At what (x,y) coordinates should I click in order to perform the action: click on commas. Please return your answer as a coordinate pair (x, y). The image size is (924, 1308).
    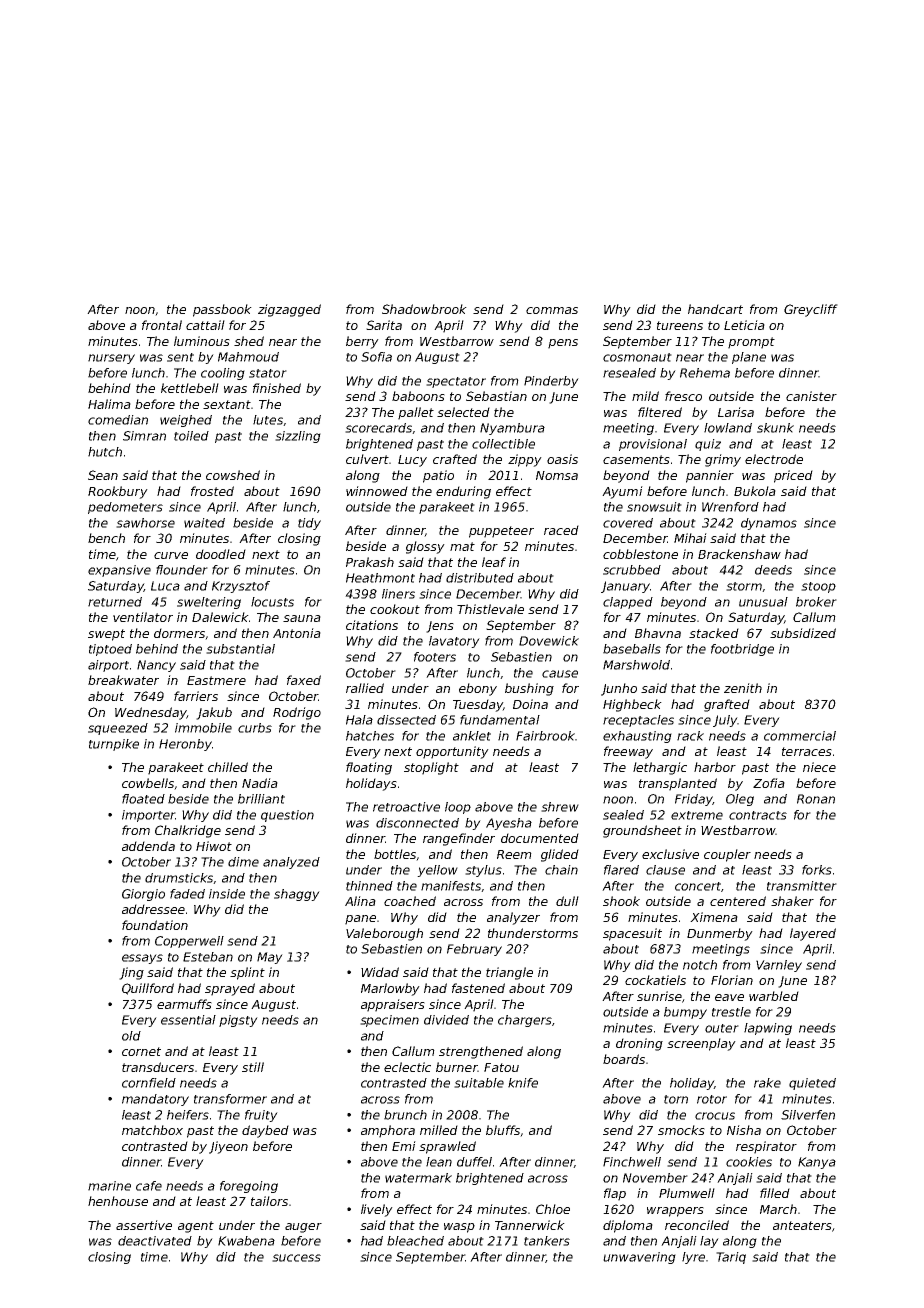
    Looking at the image, I should click on (552, 310).
